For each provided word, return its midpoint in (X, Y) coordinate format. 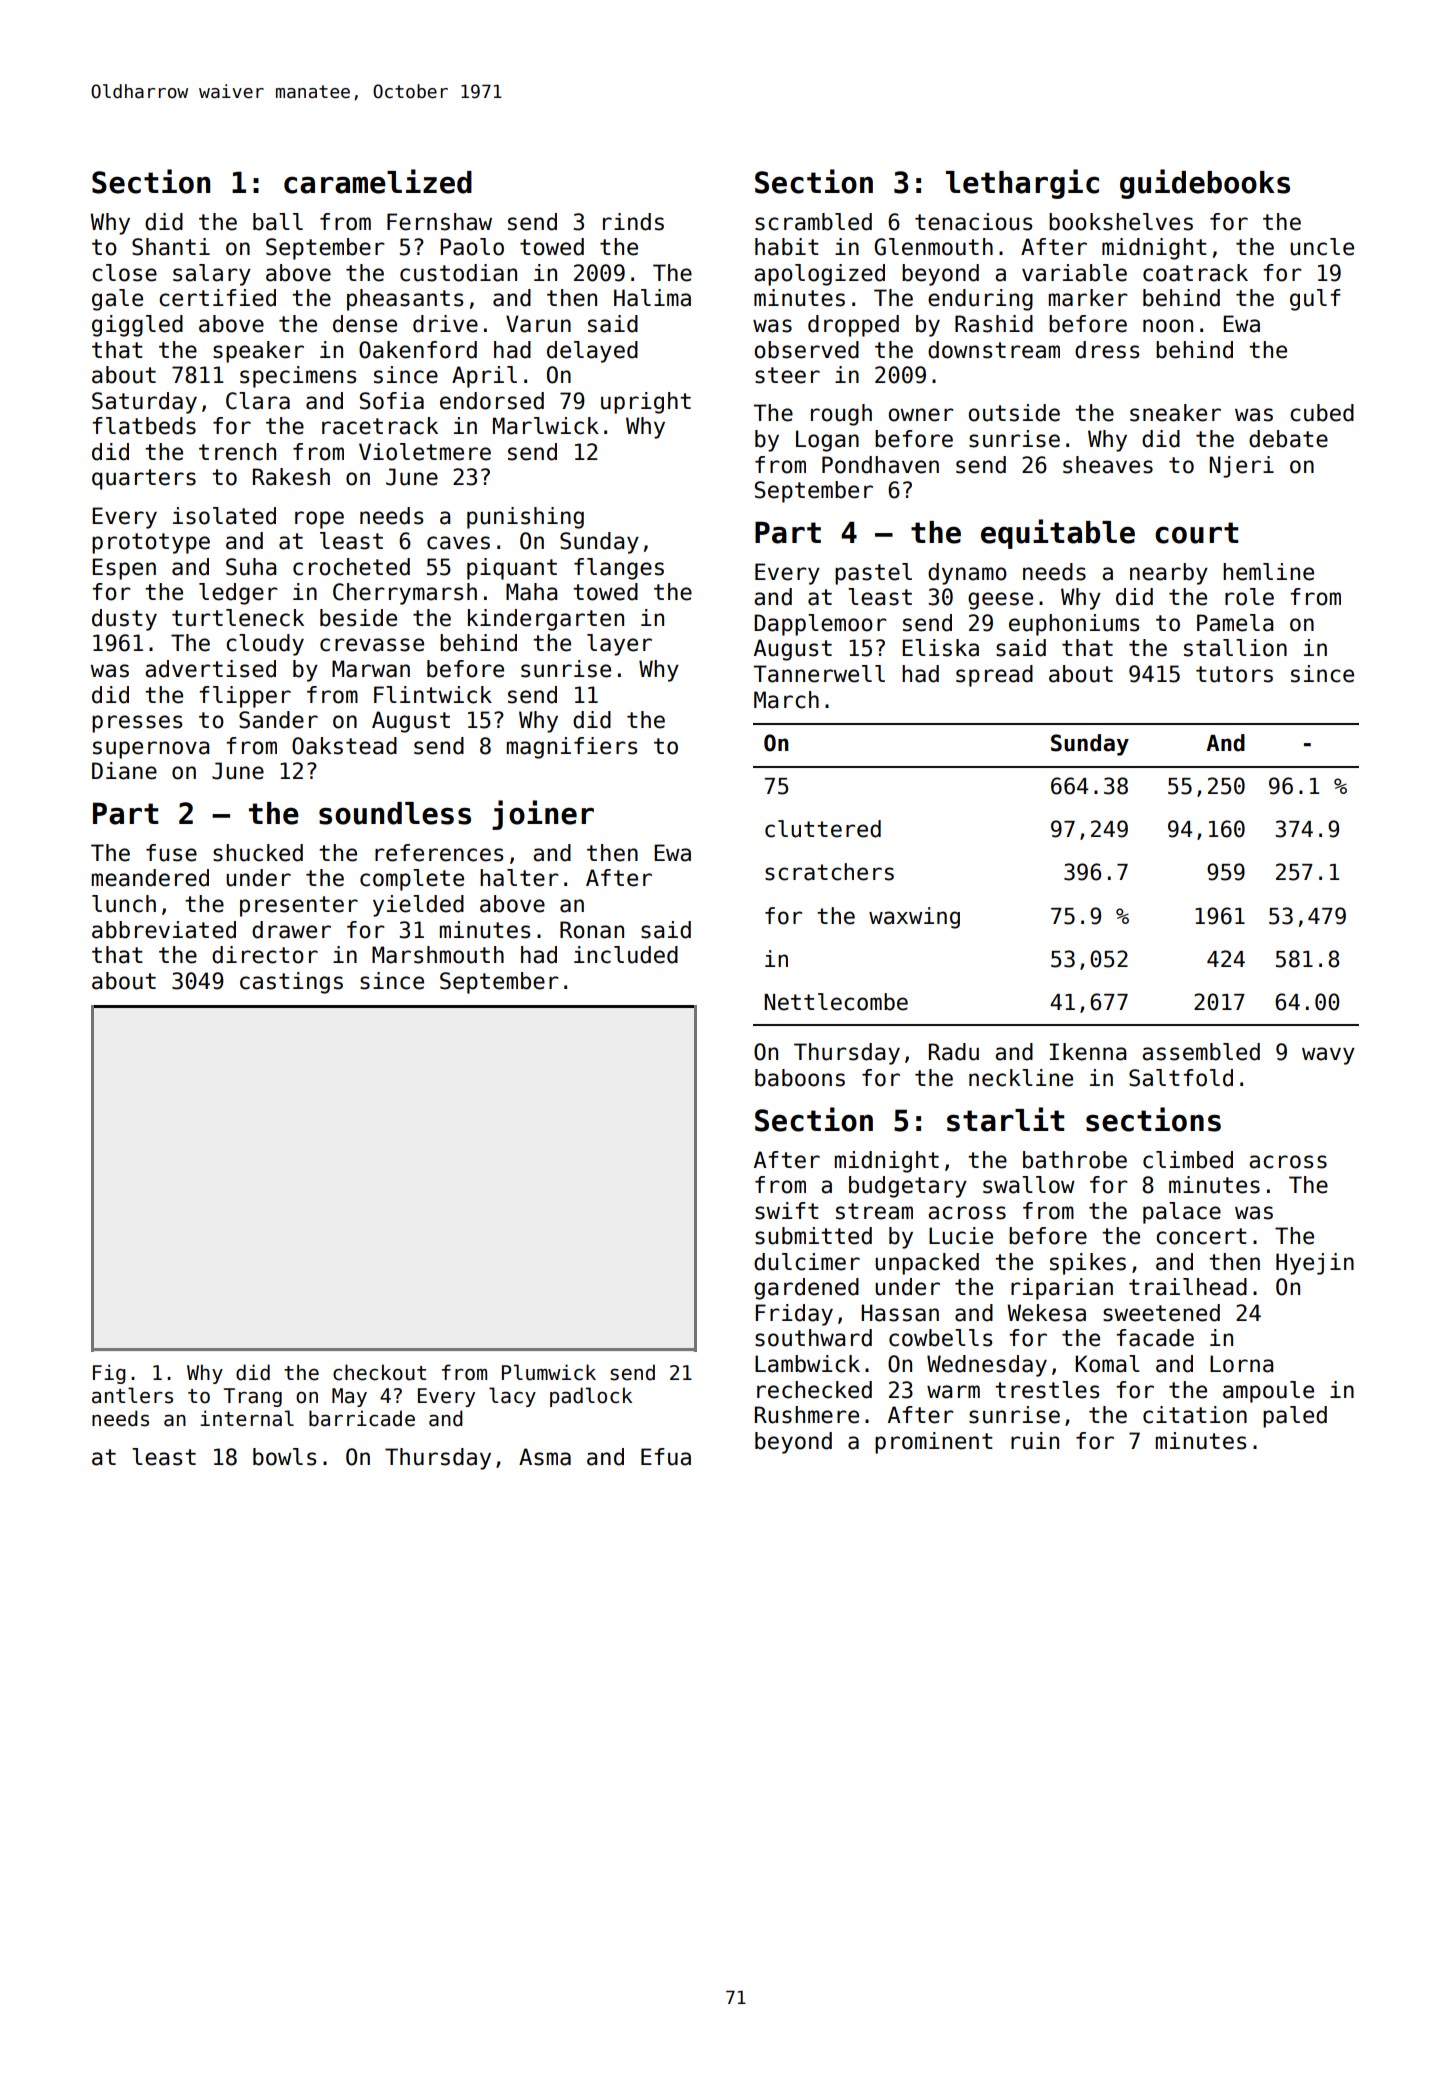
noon (1168, 326)
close (124, 273)
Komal (1107, 1364)
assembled (1201, 1052)
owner (921, 415)
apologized (819, 275)
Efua (666, 1457)
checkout (379, 1372)
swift (787, 1211)
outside (1014, 413)
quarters (144, 479)
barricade (362, 1418)
